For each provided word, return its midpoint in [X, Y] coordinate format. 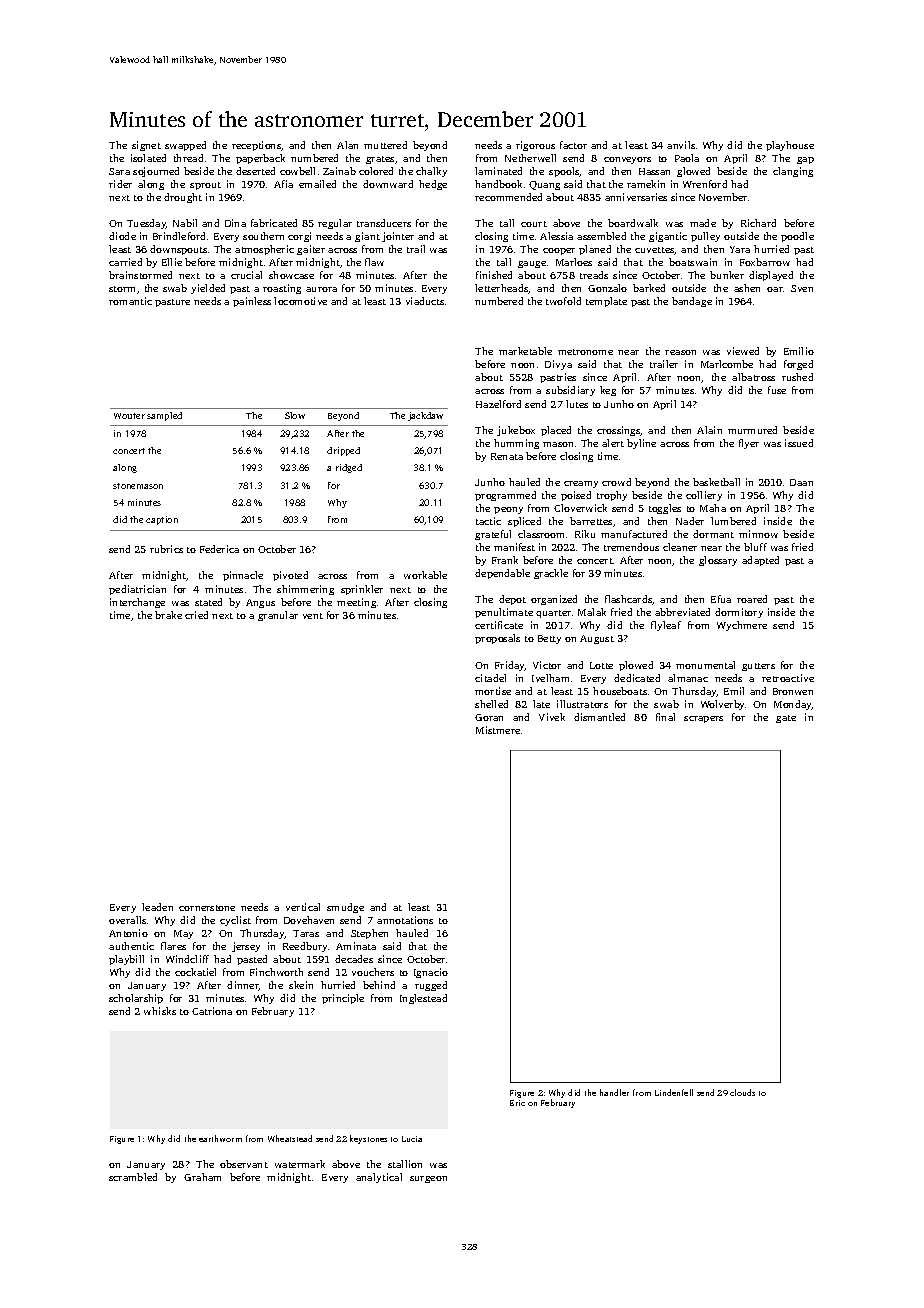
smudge [345, 908]
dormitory [739, 613]
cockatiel [195, 972]
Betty [549, 639]
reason [680, 352]
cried [196, 615]
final [665, 717]
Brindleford [179, 236]
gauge [532, 264]
